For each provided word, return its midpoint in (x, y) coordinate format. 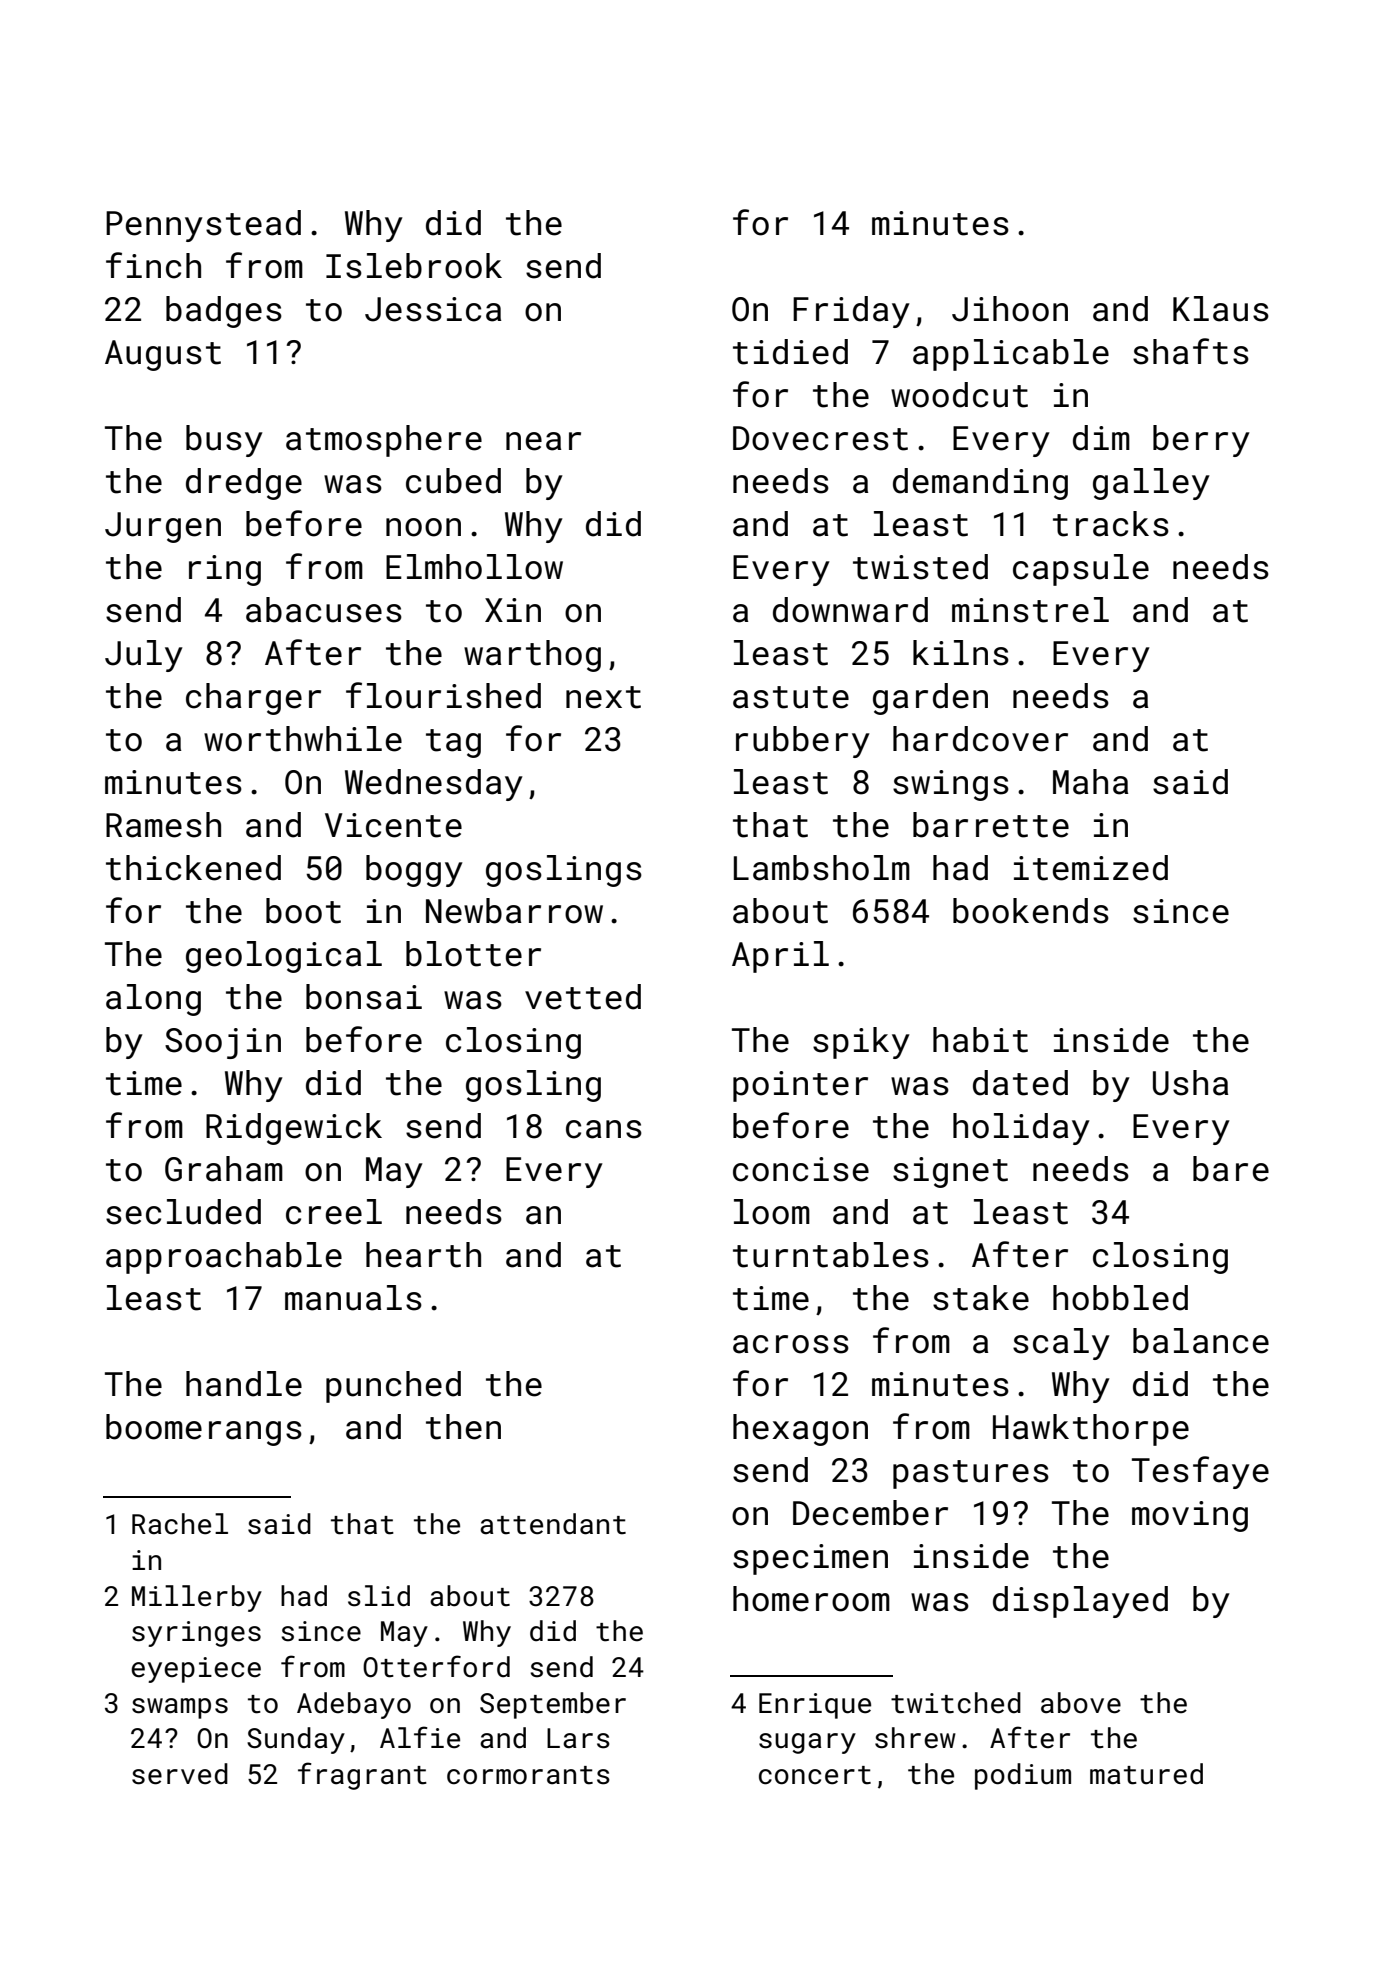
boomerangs (204, 1430)
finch (153, 265)
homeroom (811, 1599)
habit (980, 1040)
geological (284, 957)
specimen (810, 1559)
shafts (1191, 351)
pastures (971, 1474)
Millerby (197, 1598)
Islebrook (414, 266)
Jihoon (1010, 309)
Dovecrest (820, 438)
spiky (861, 1043)
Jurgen (163, 527)
